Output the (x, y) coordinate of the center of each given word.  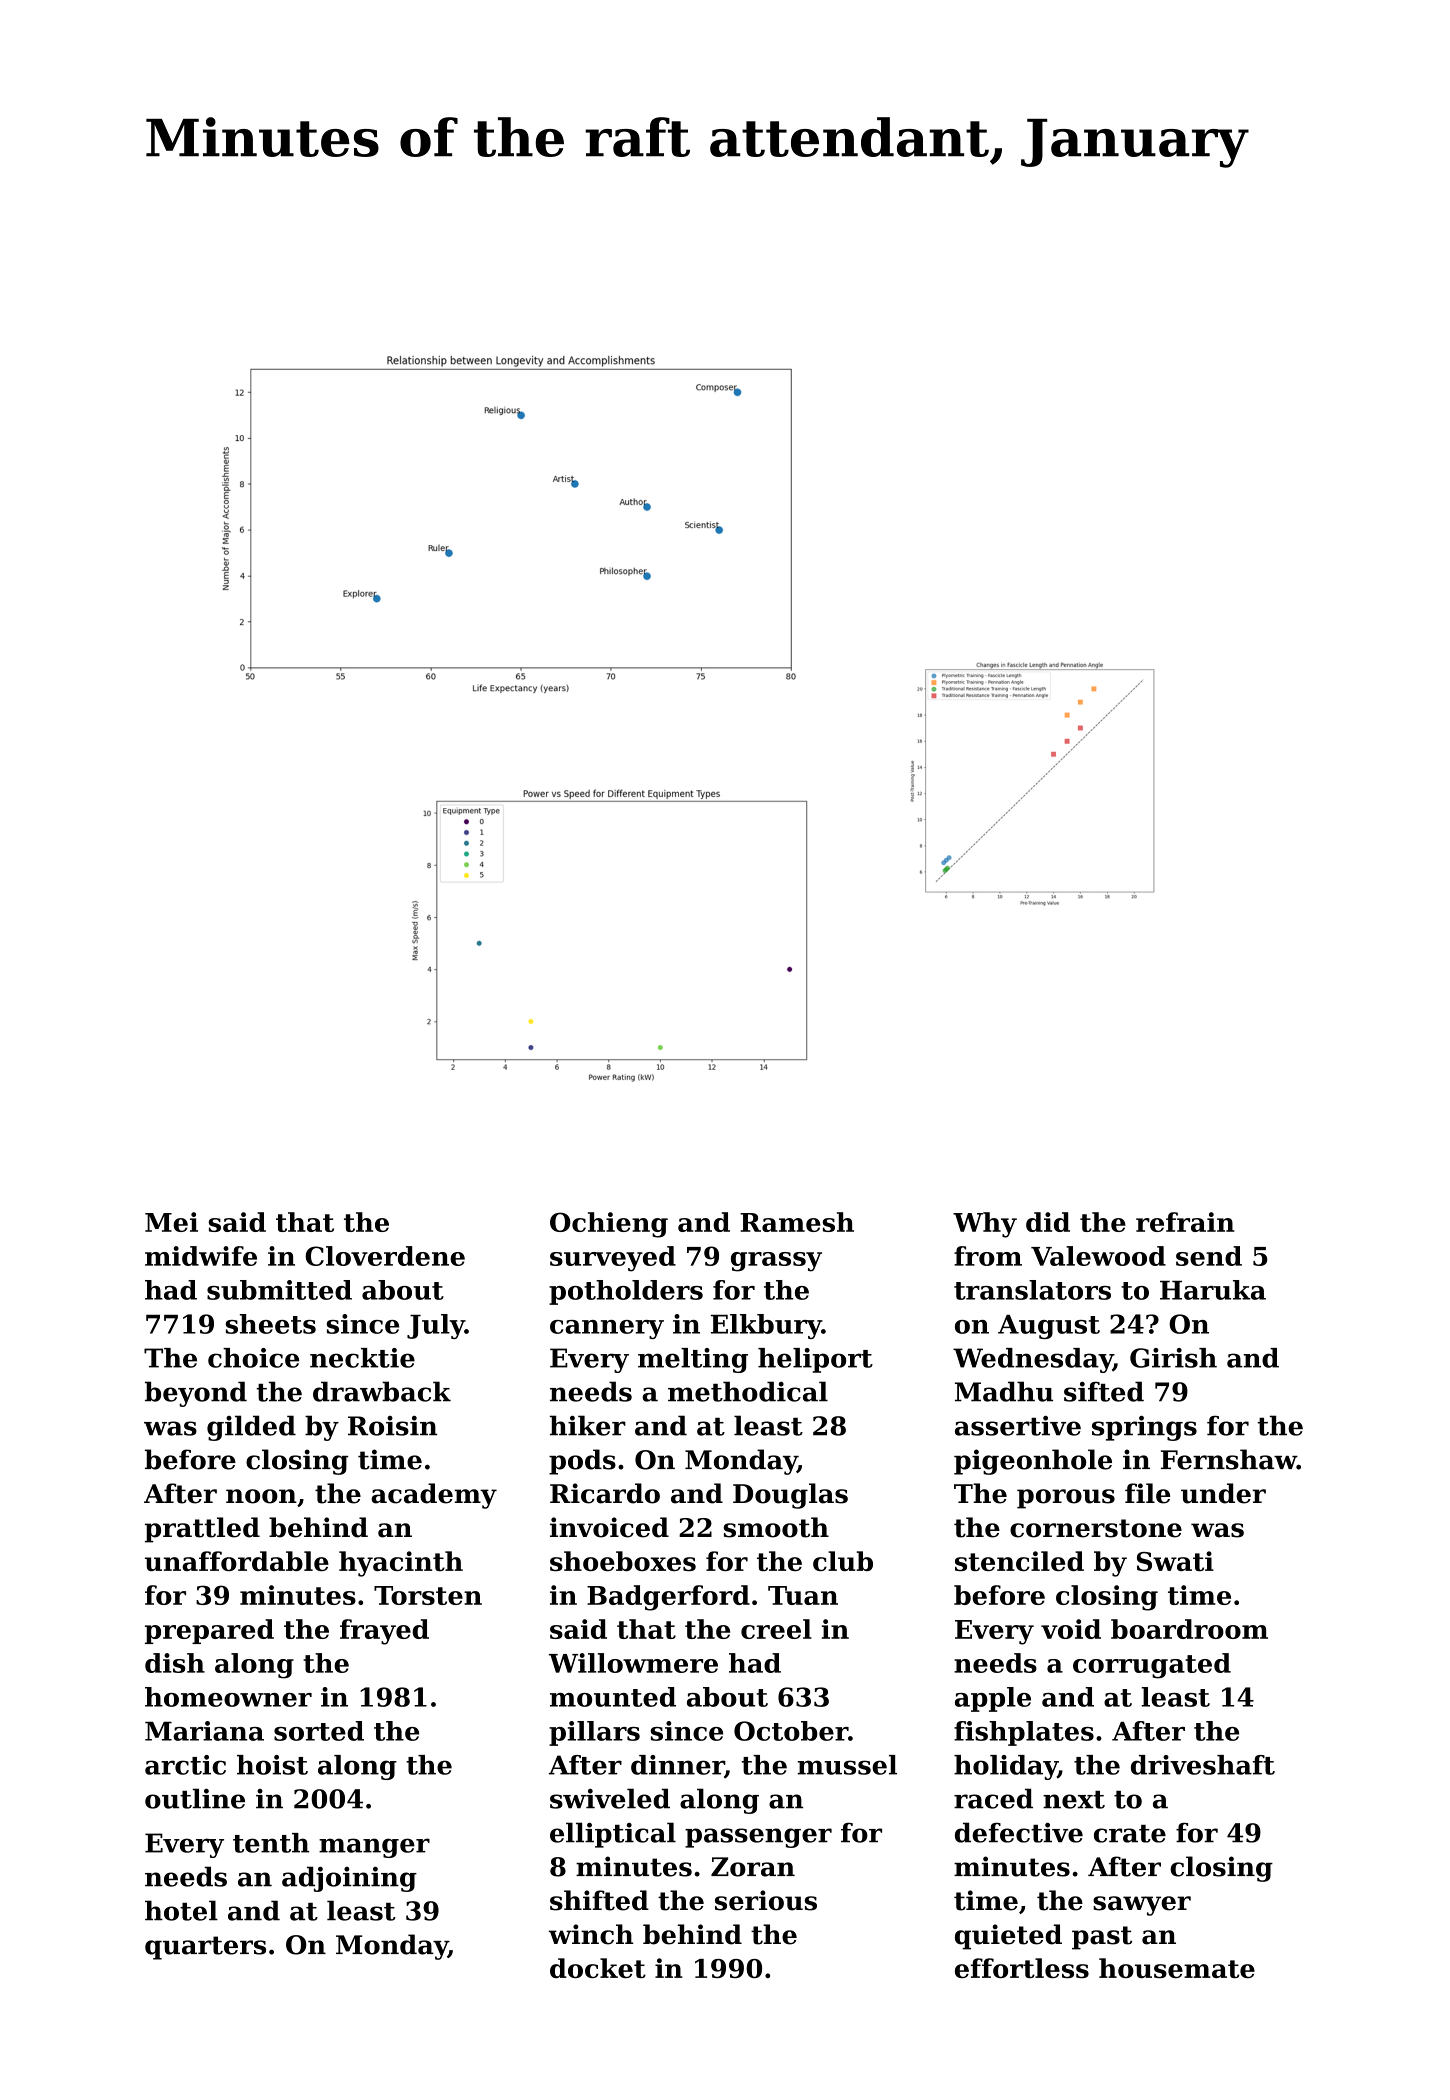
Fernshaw (1229, 1459)
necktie (362, 1358)
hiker (588, 1425)
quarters (205, 1948)
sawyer (1142, 1906)
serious (766, 1900)
